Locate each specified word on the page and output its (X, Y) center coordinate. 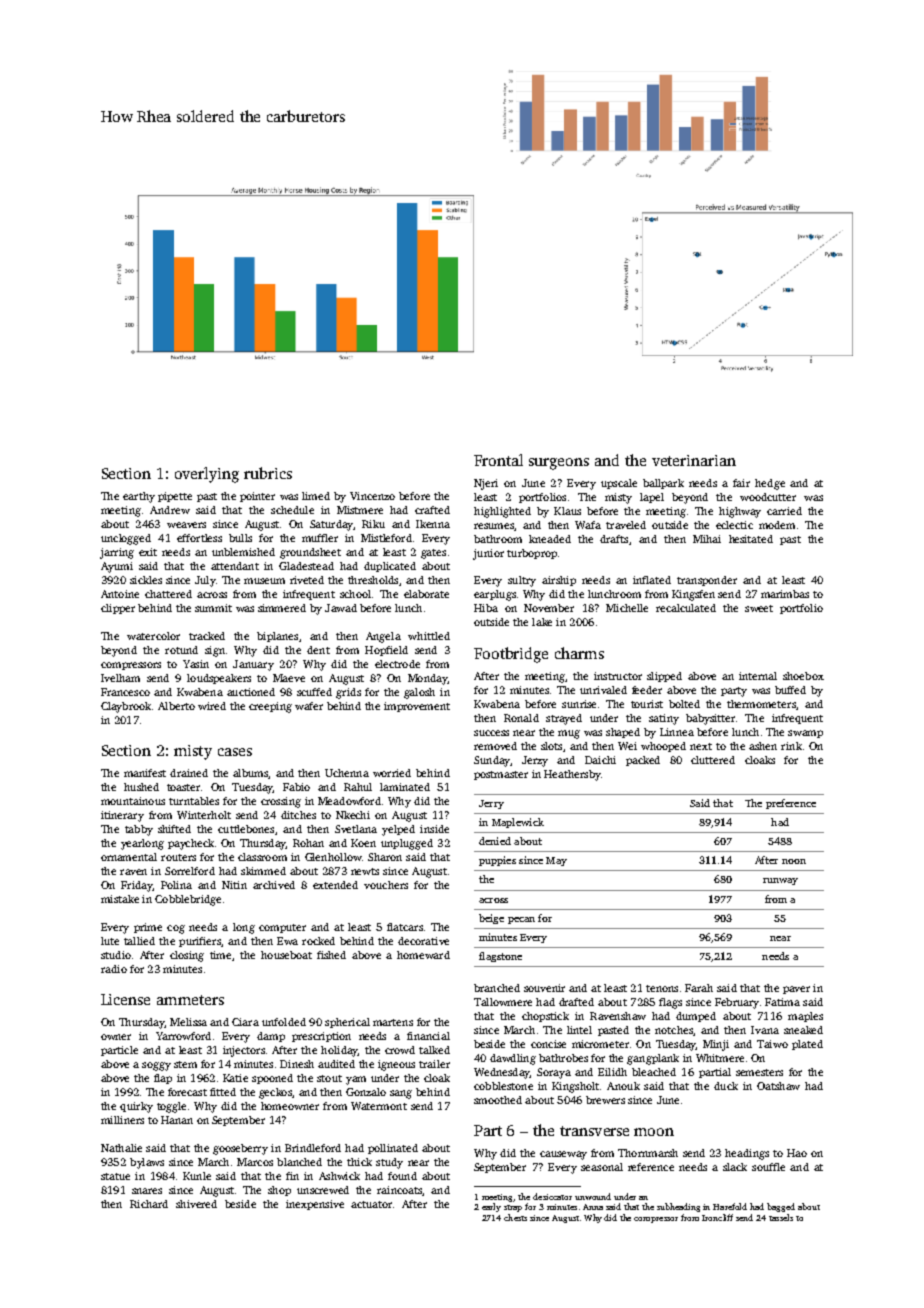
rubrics (268, 473)
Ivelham (120, 678)
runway (780, 881)
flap (163, 1079)
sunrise (579, 704)
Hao (797, 1153)
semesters (759, 1072)
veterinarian (694, 460)
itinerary (122, 816)
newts (365, 871)
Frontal (498, 460)
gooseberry (240, 1149)
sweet (759, 608)
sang (401, 1094)
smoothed (498, 1100)
